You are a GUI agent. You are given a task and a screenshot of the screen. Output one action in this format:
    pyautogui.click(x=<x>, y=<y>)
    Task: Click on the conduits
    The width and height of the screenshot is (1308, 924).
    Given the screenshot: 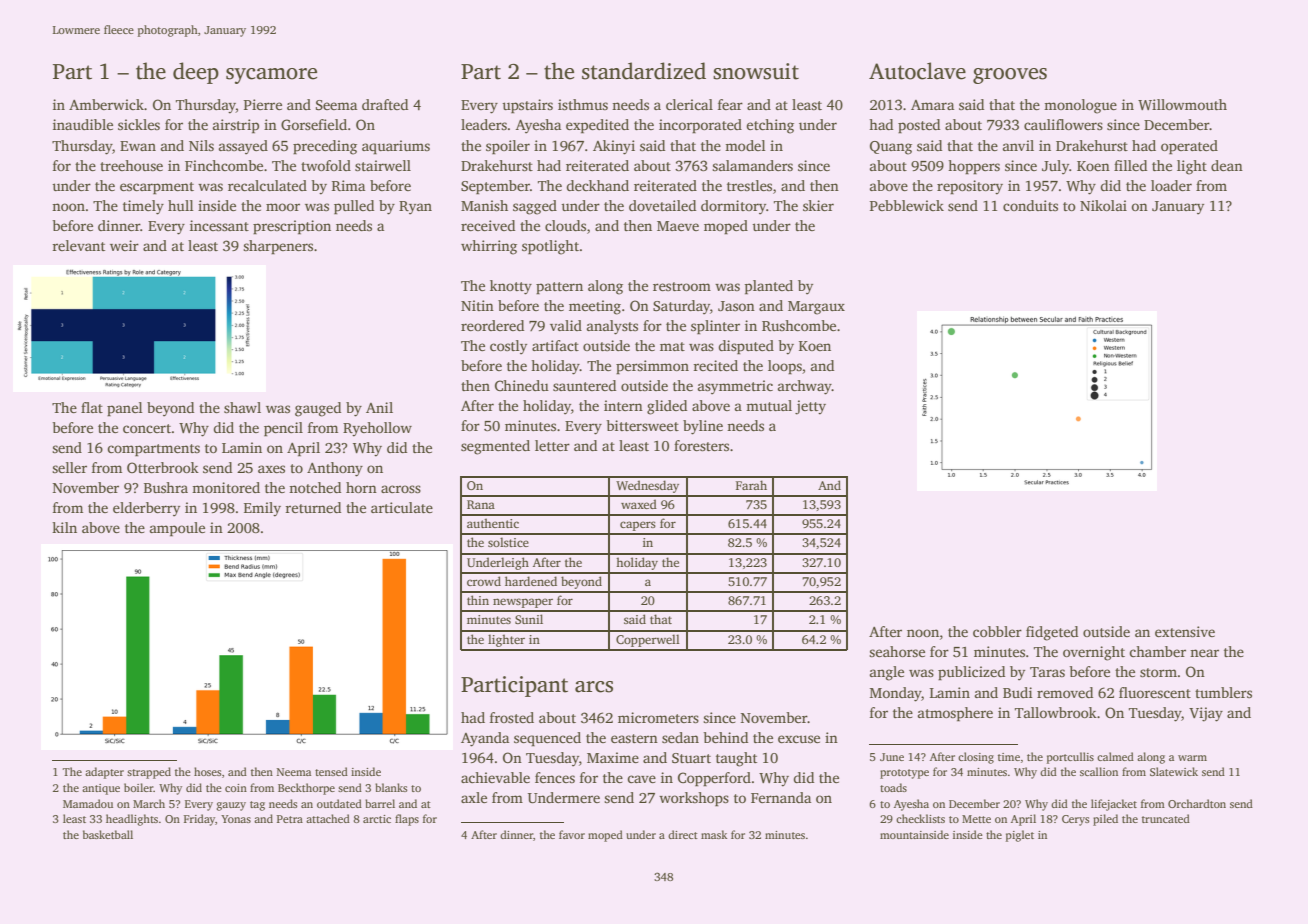 What is the action you would take?
    pyautogui.click(x=1030, y=205)
